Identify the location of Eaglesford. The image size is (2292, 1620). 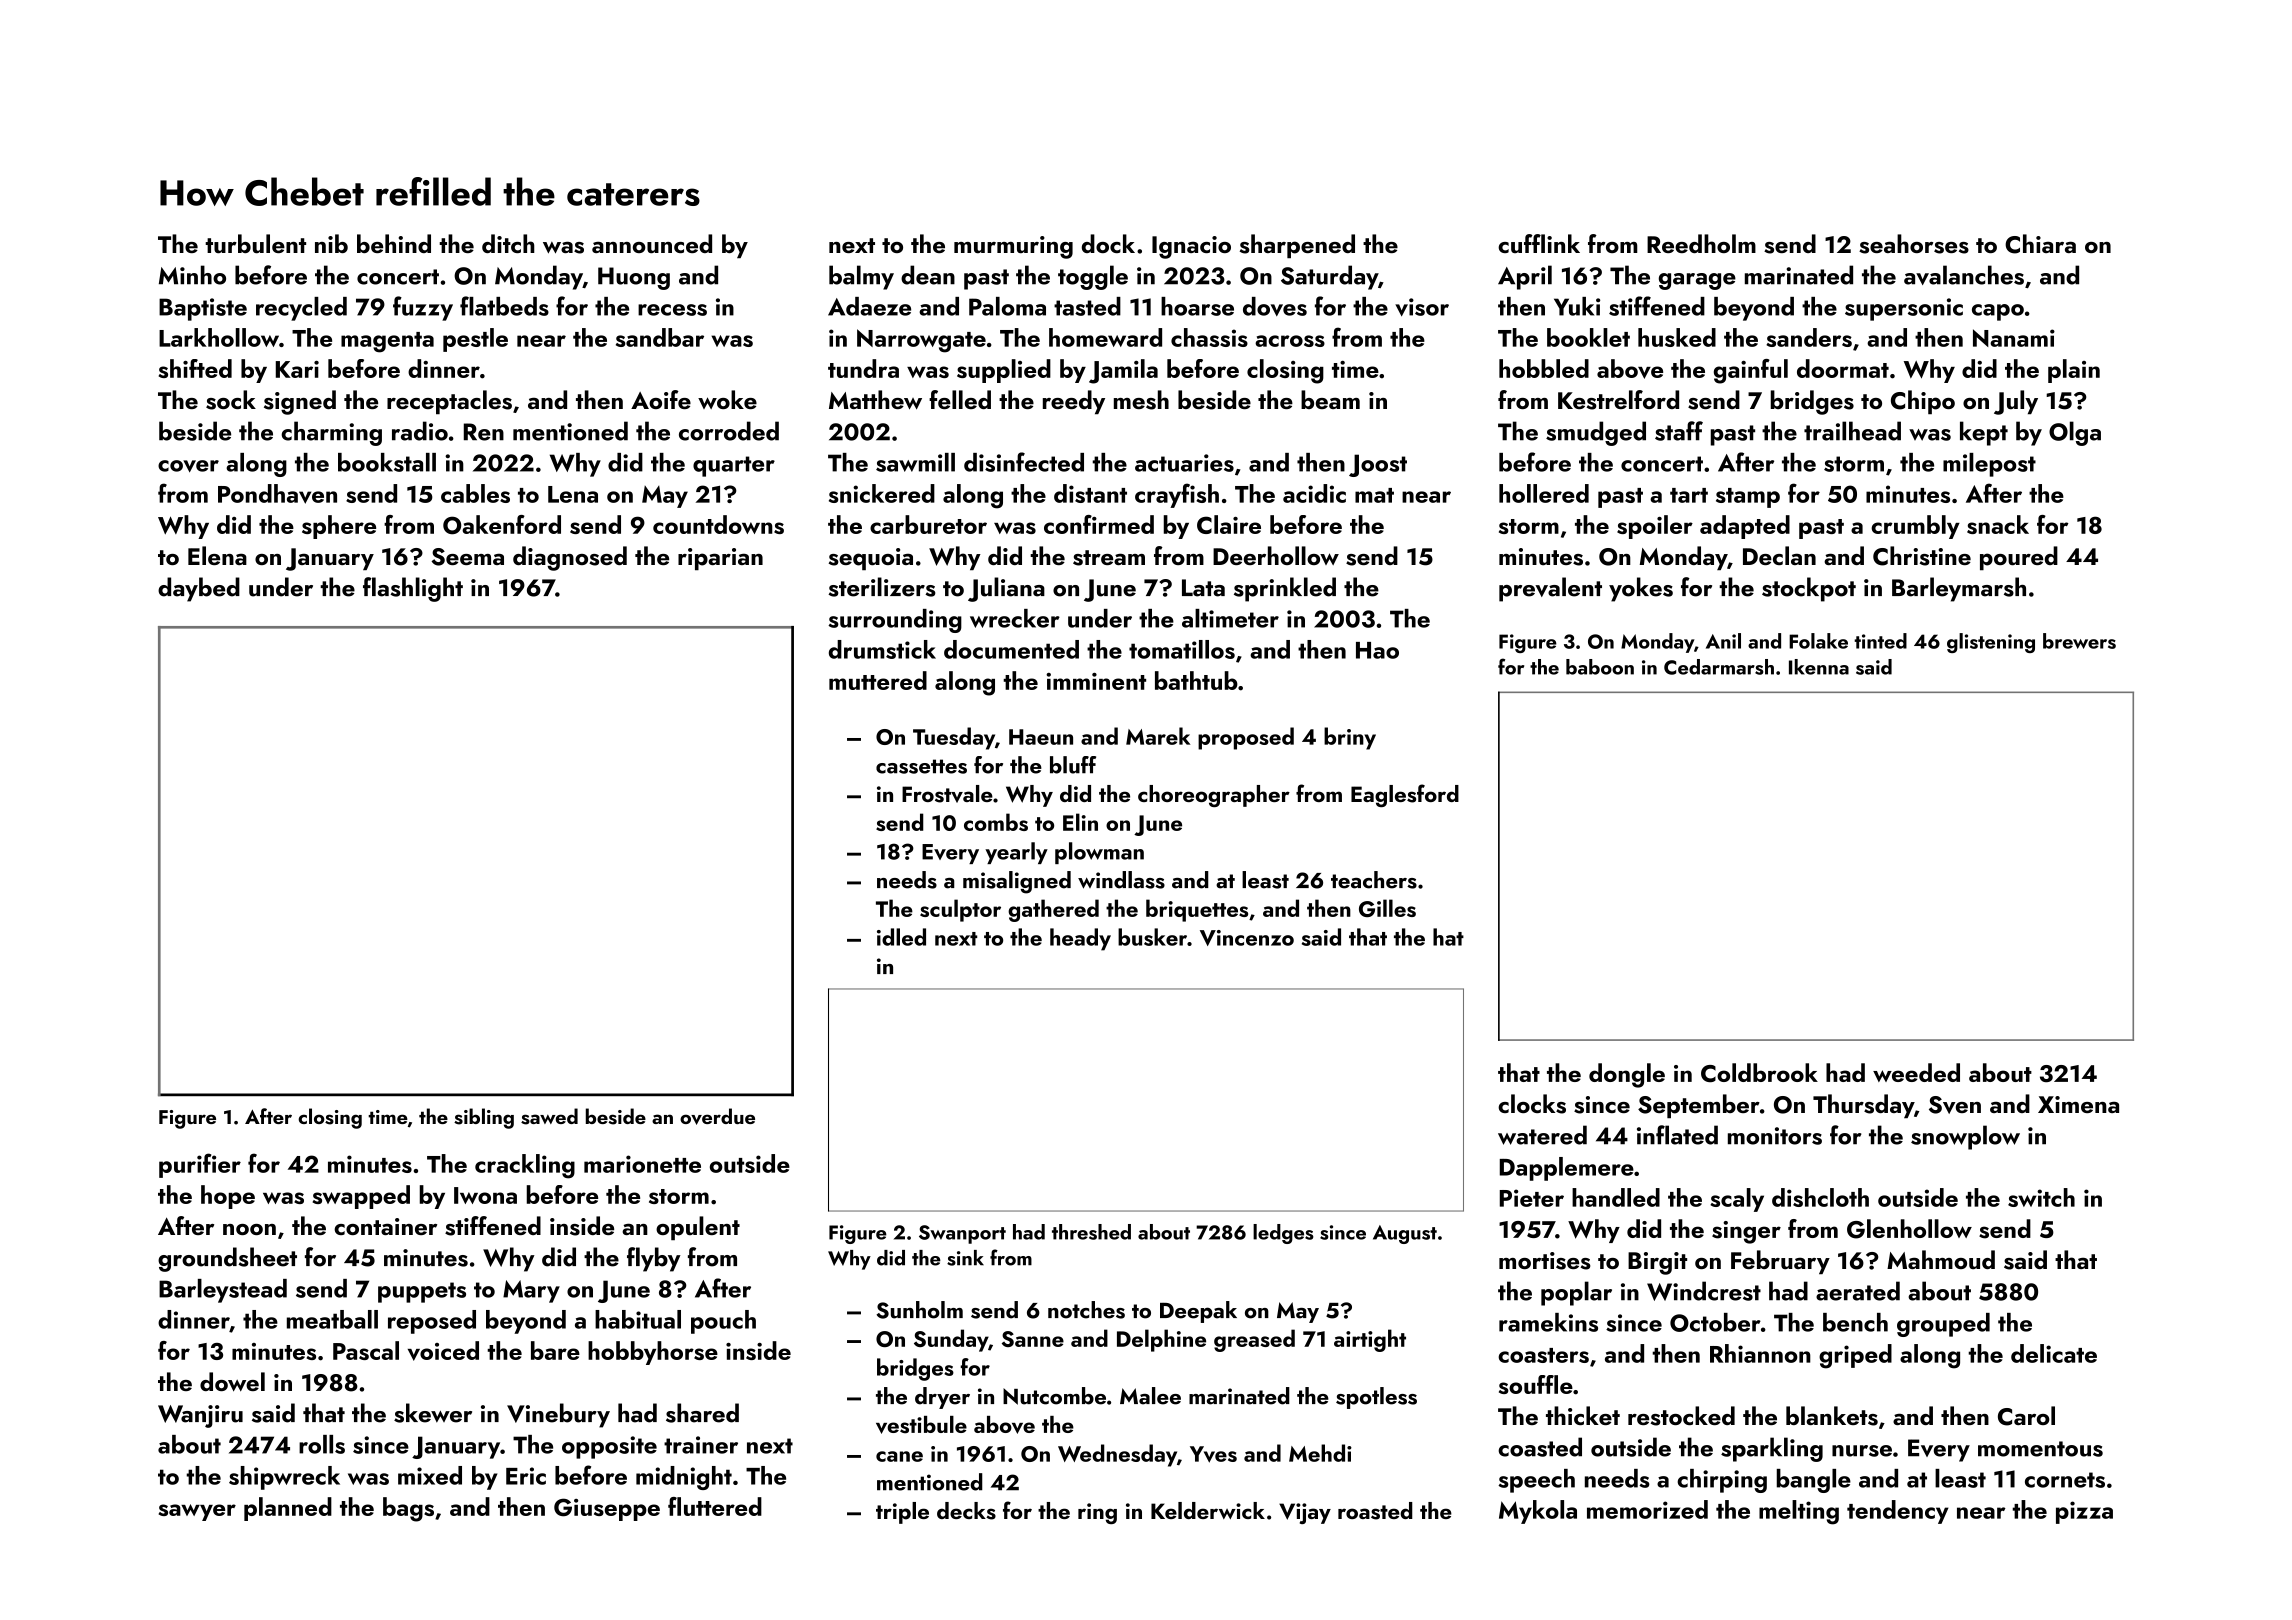
(1405, 795).
